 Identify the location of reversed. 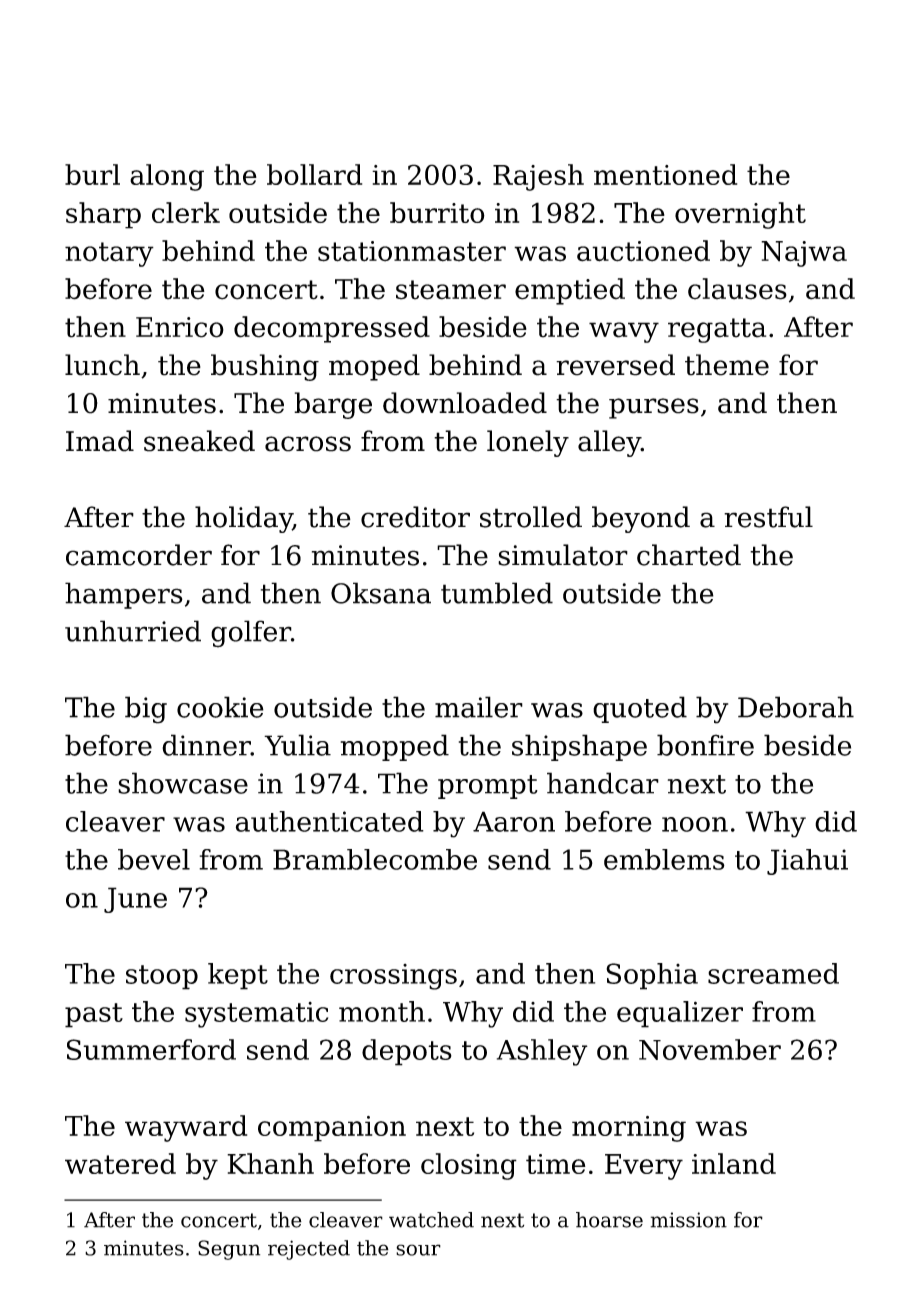
(615, 365).
